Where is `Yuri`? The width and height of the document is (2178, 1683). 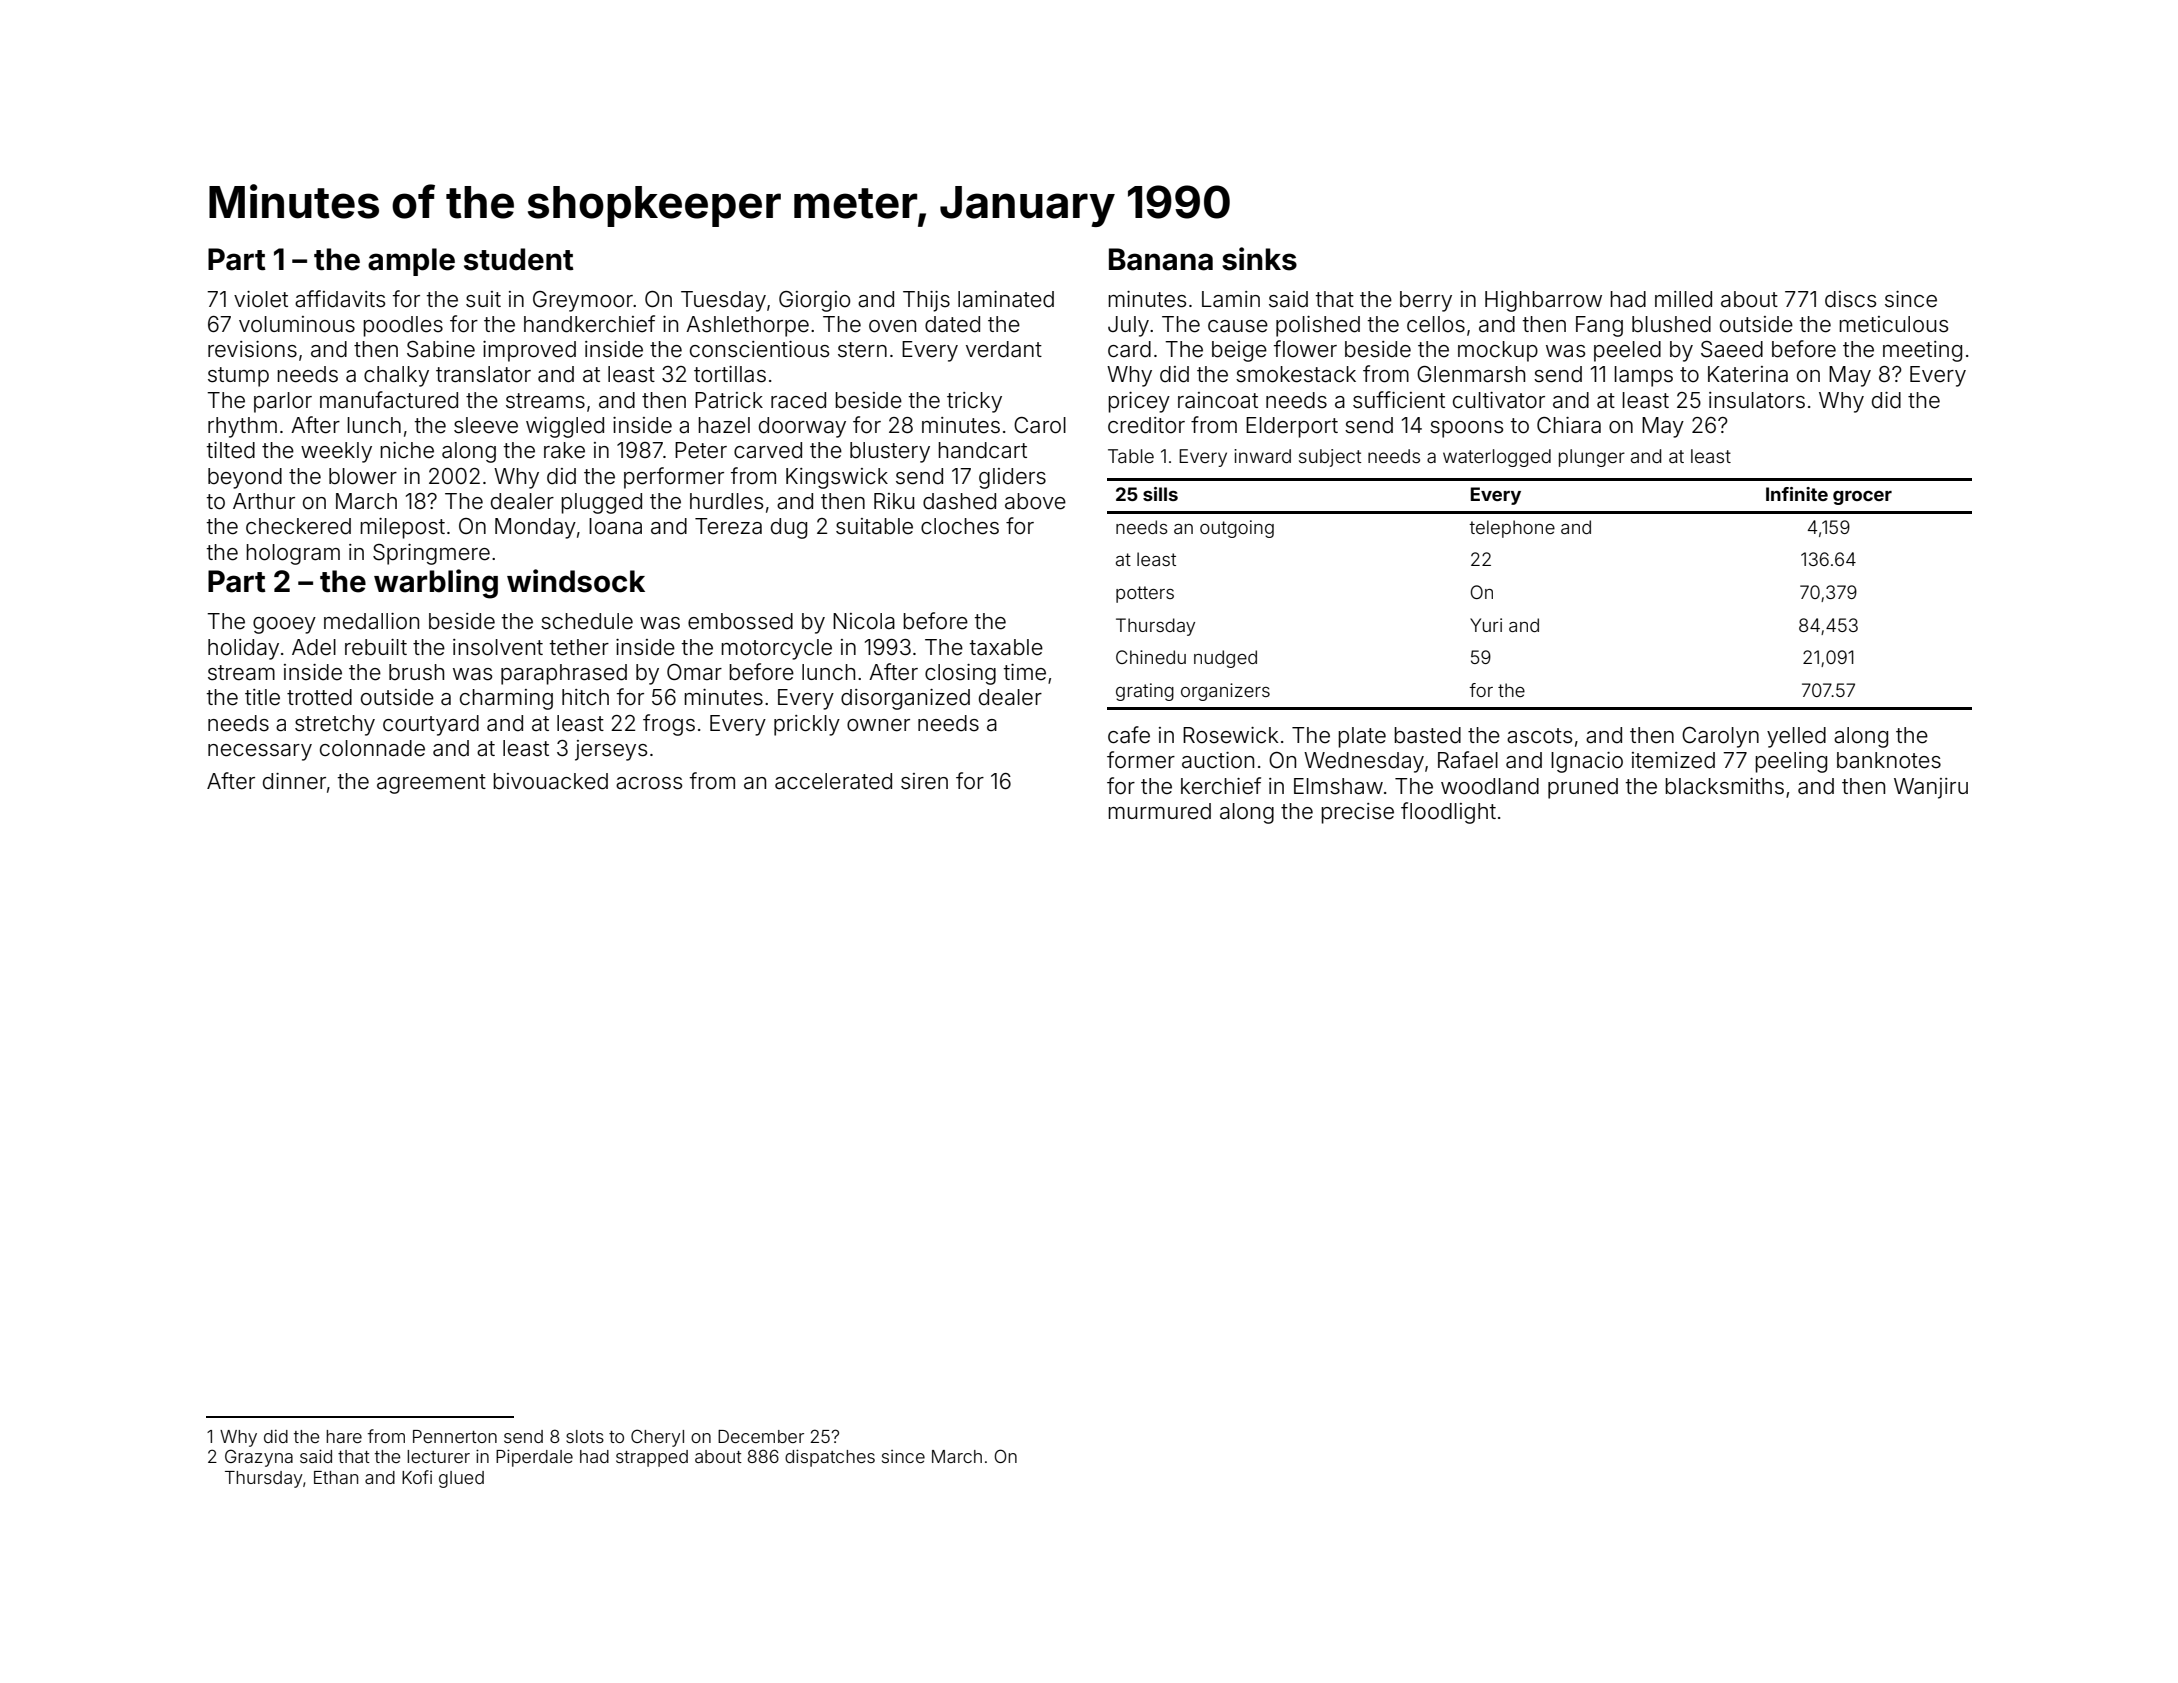
Yuri is located at coordinates (1486, 625).
